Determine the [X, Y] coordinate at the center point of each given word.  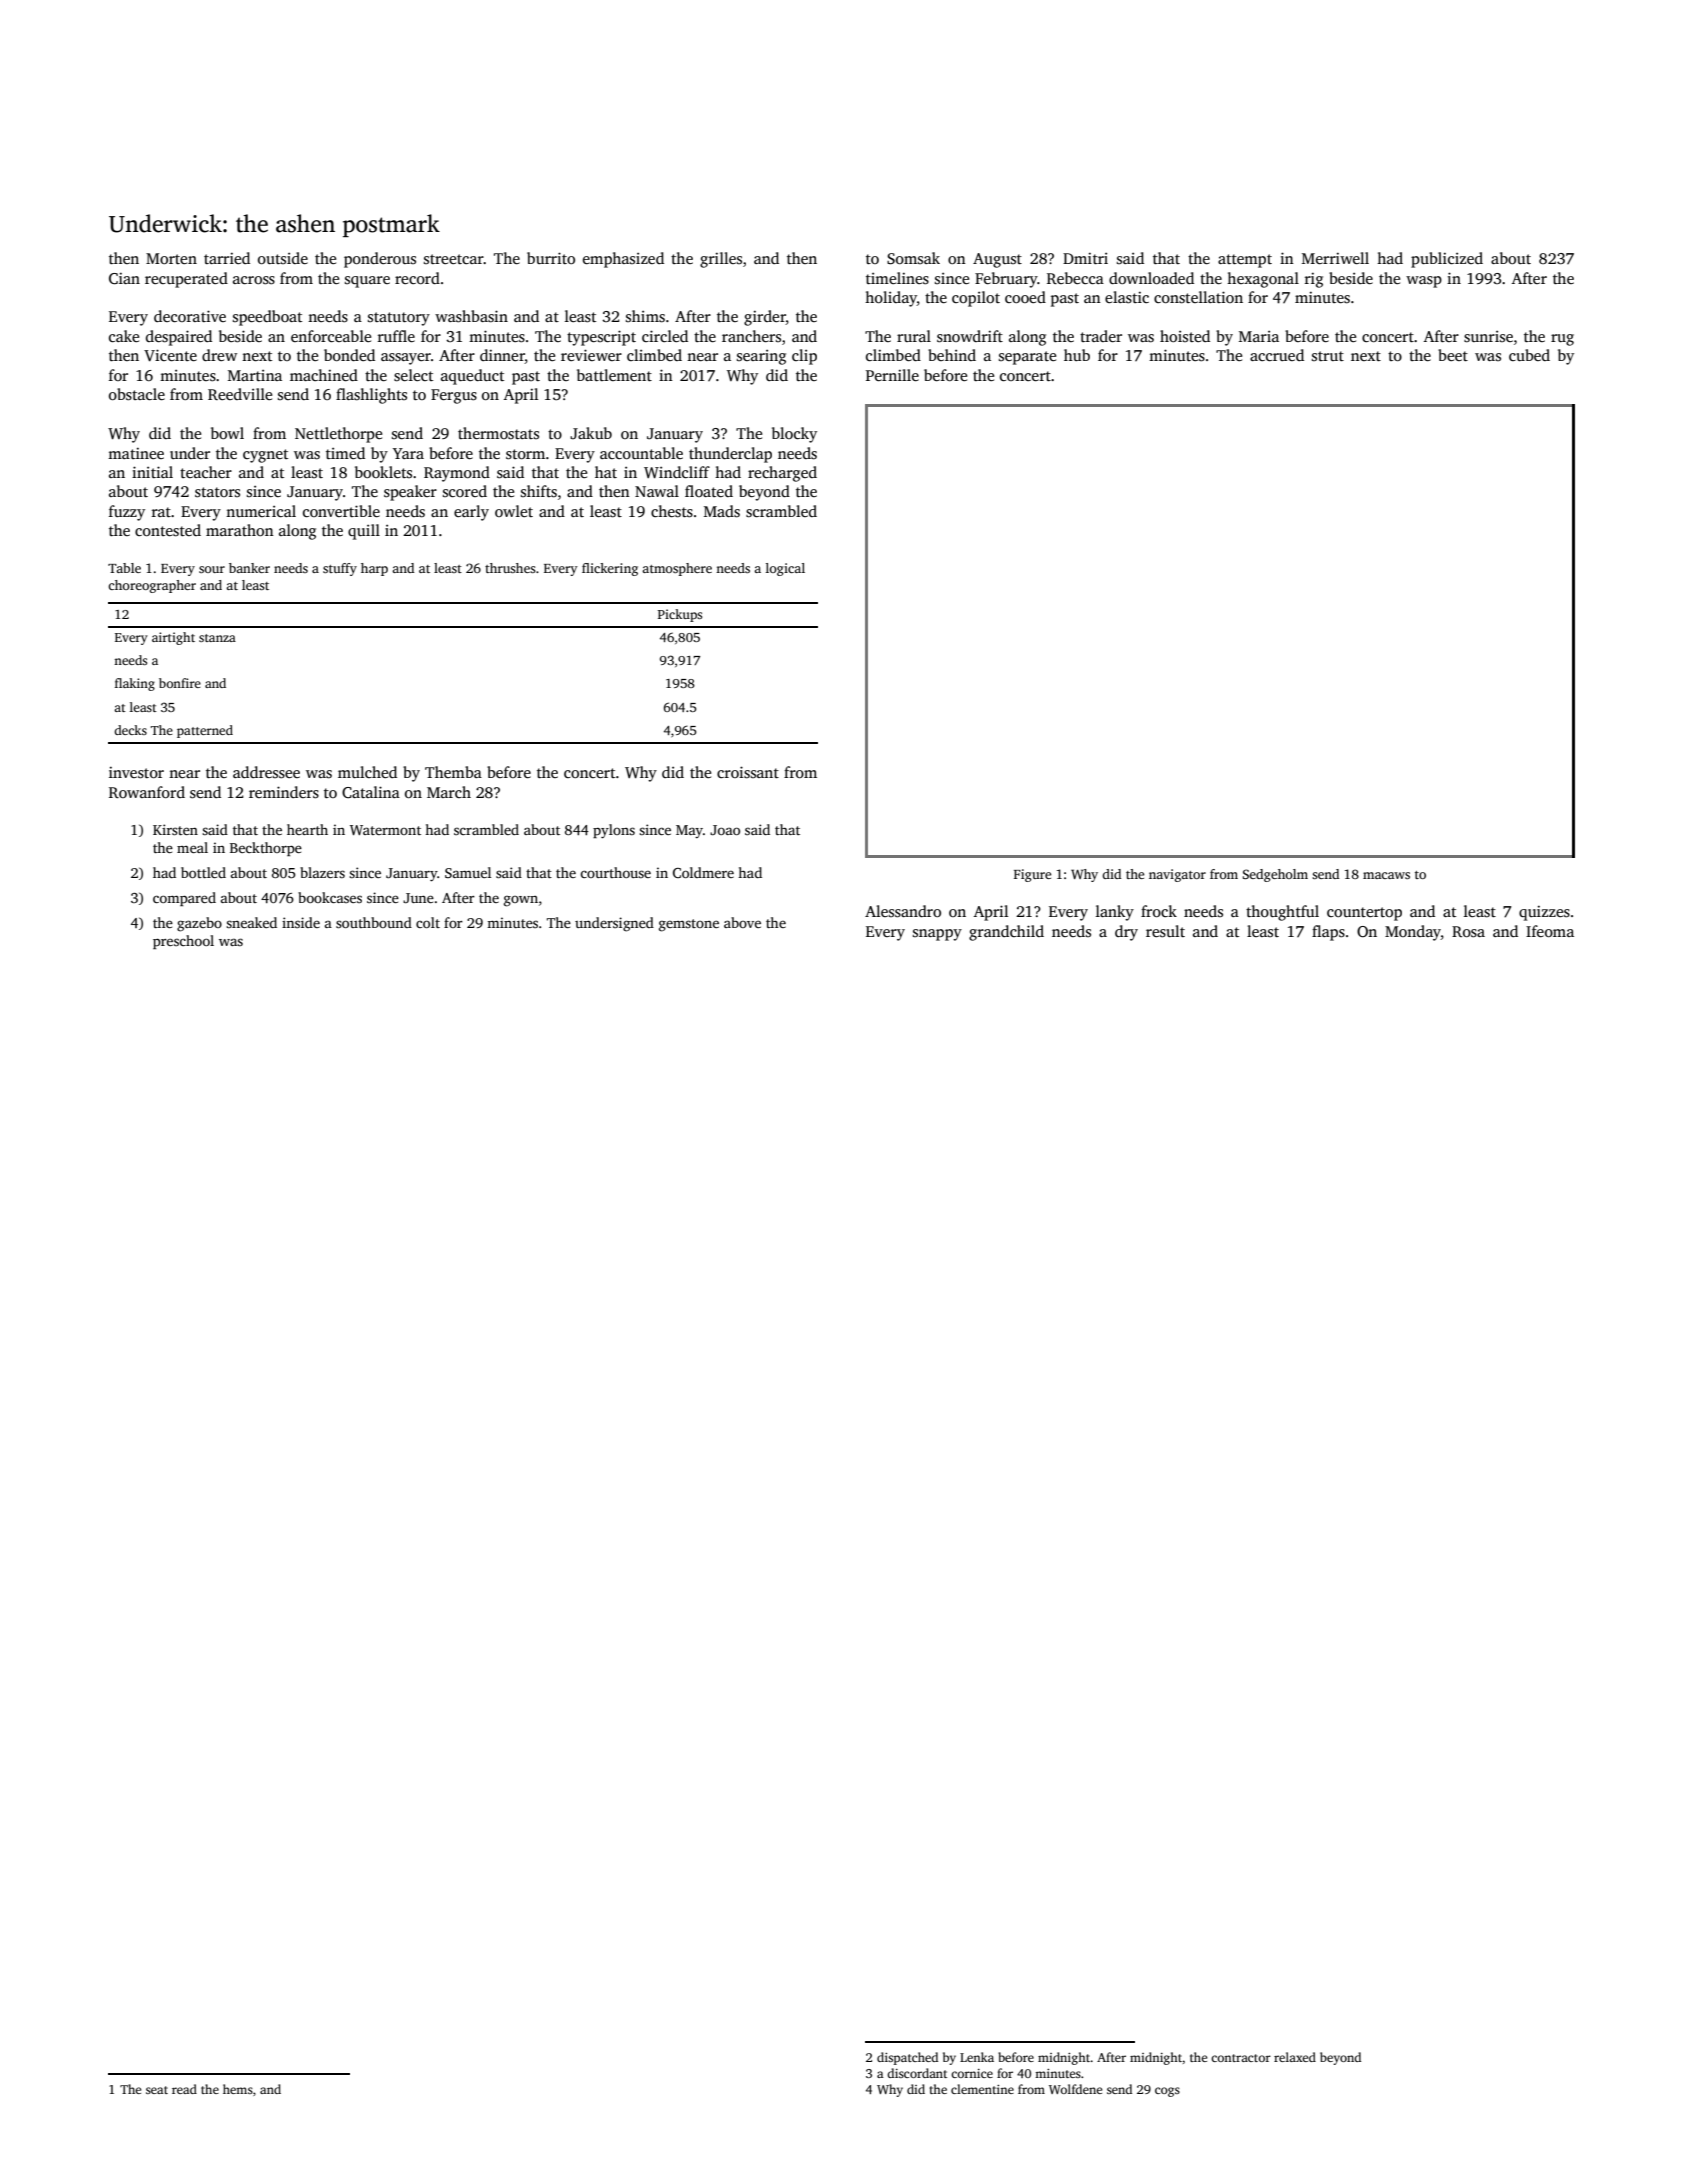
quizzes [1544, 913]
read [184, 2089]
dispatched [907, 2058]
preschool [183, 942]
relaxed [1295, 2057]
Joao [725, 830]
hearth [307, 829]
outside [283, 258]
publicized [1447, 260]
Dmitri [1085, 258]
